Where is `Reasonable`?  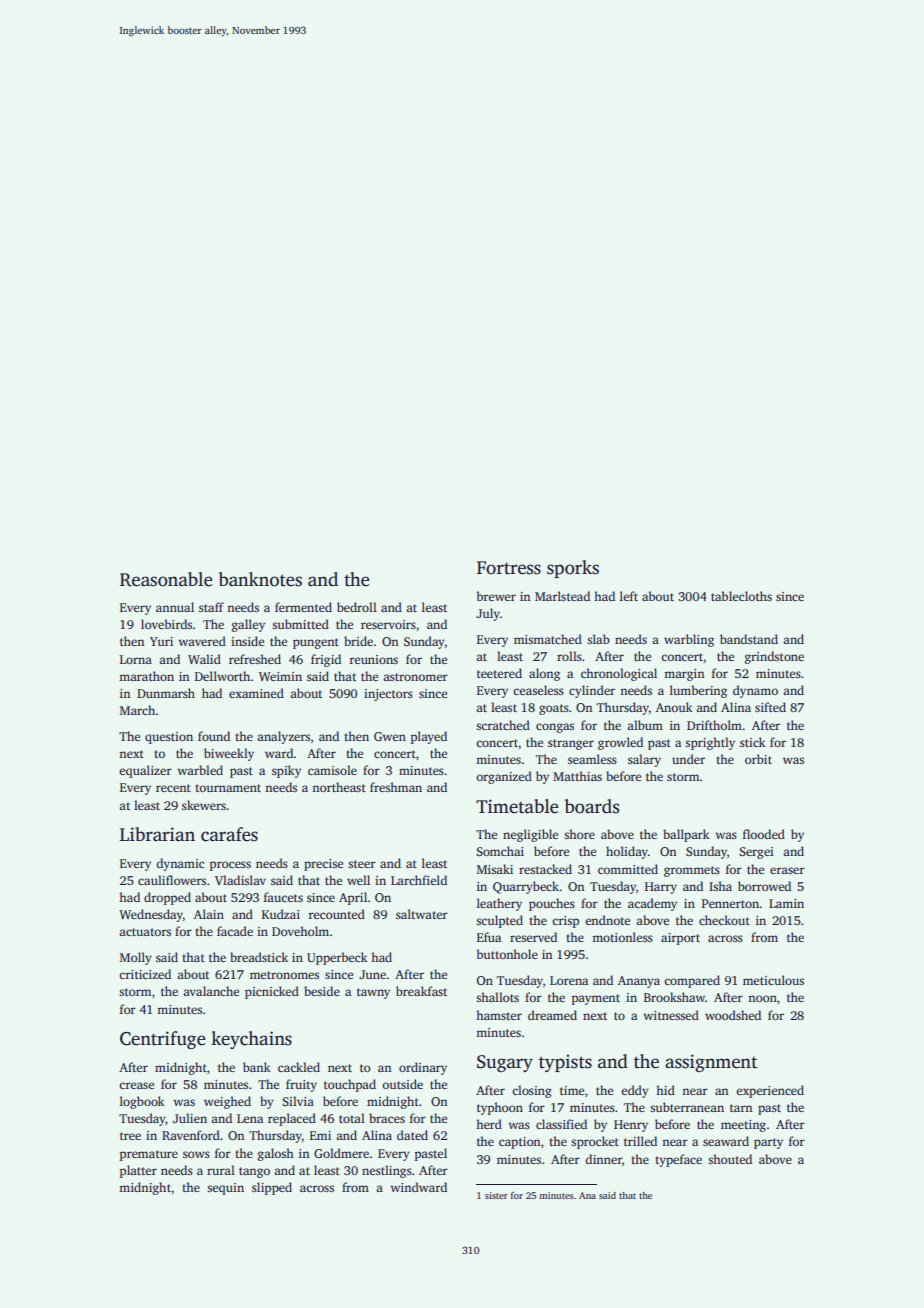 Reasonable is located at coordinates (166, 579).
